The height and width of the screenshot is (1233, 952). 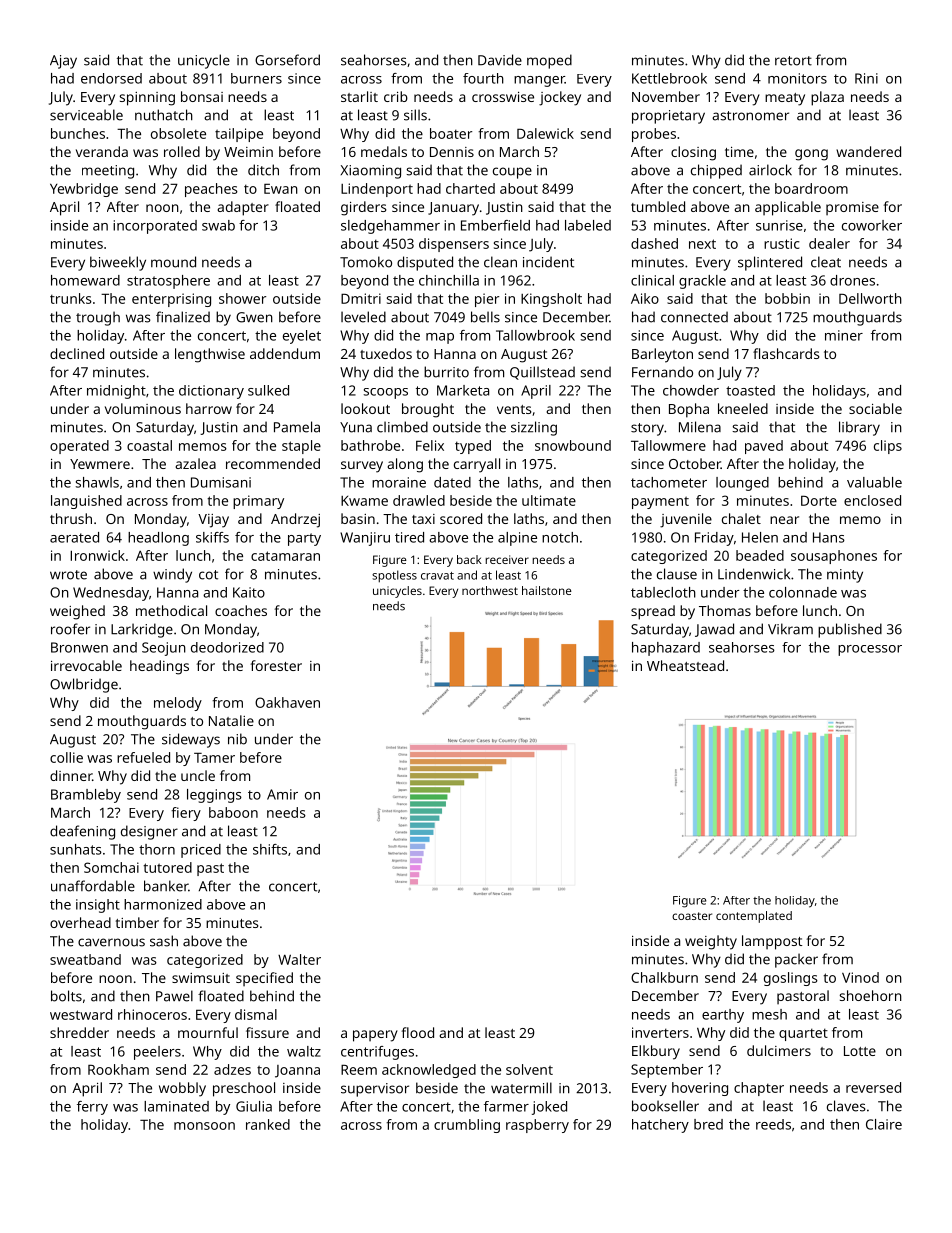 I want to click on vents, so click(x=514, y=409).
